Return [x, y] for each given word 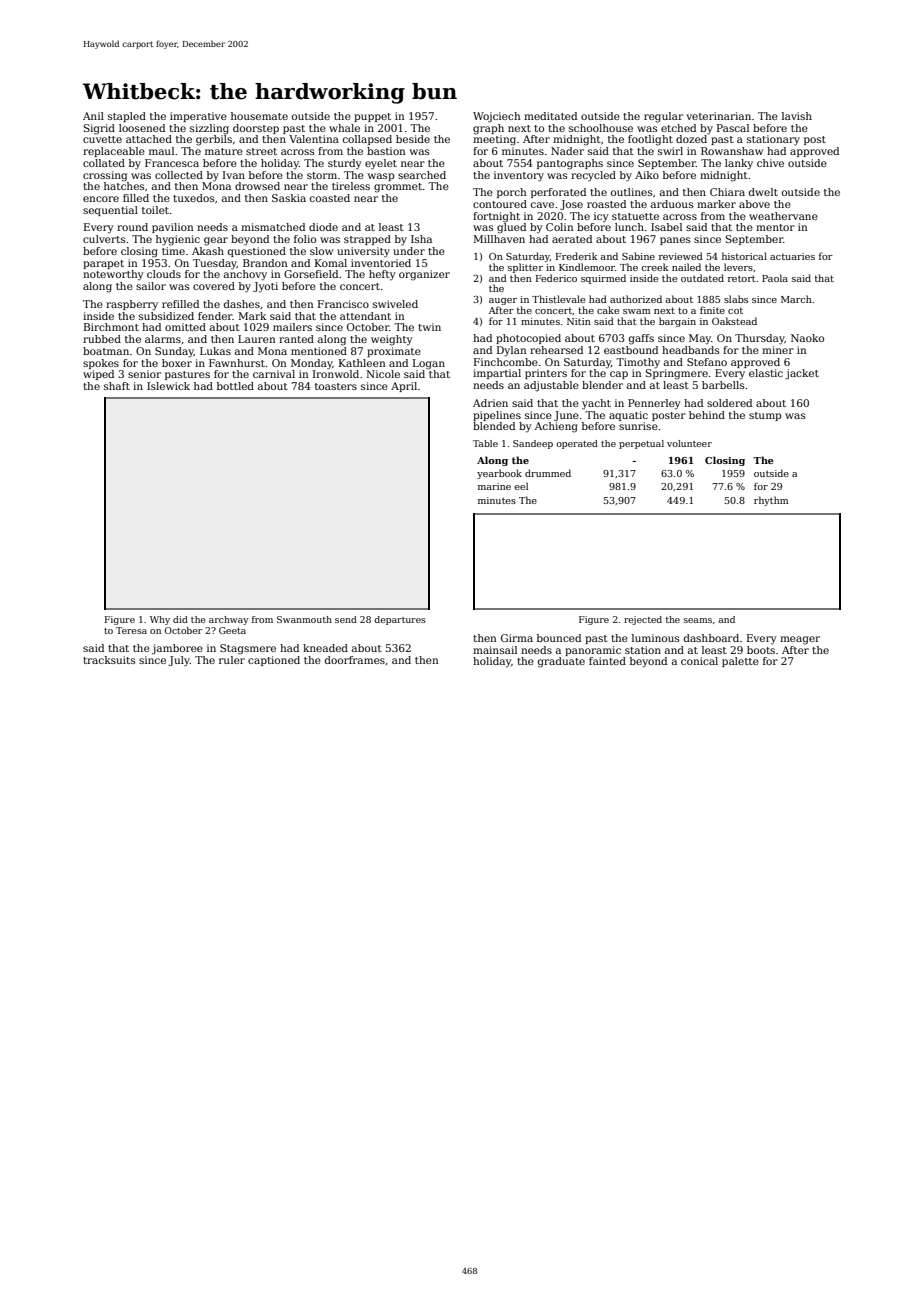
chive [770, 163]
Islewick [168, 386]
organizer [424, 275]
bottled [235, 386]
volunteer [689, 443]
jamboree [177, 649]
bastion [386, 151]
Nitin [579, 321]
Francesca [172, 163]
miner [778, 350]
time [173, 251]
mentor [775, 227]
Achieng [556, 427]
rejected [643, 620]
